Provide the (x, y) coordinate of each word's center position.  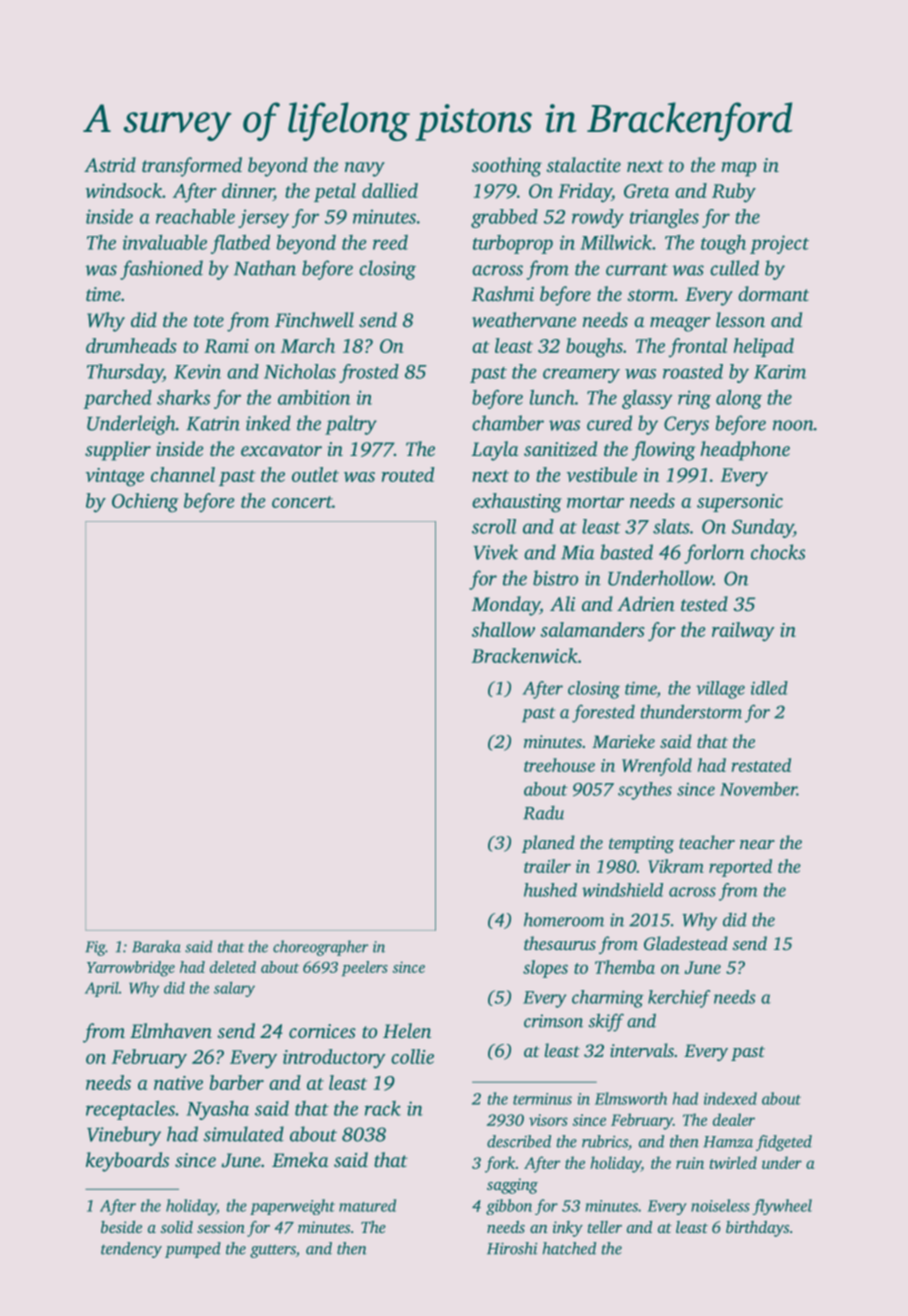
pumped (193, 1250)
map (738, 169)
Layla (494, 451)
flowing (663, 451)
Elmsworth (631, 1098)
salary (234, 989)
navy (365, 169)
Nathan (265, 268)
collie (412, 1056)
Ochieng (145, 503)
